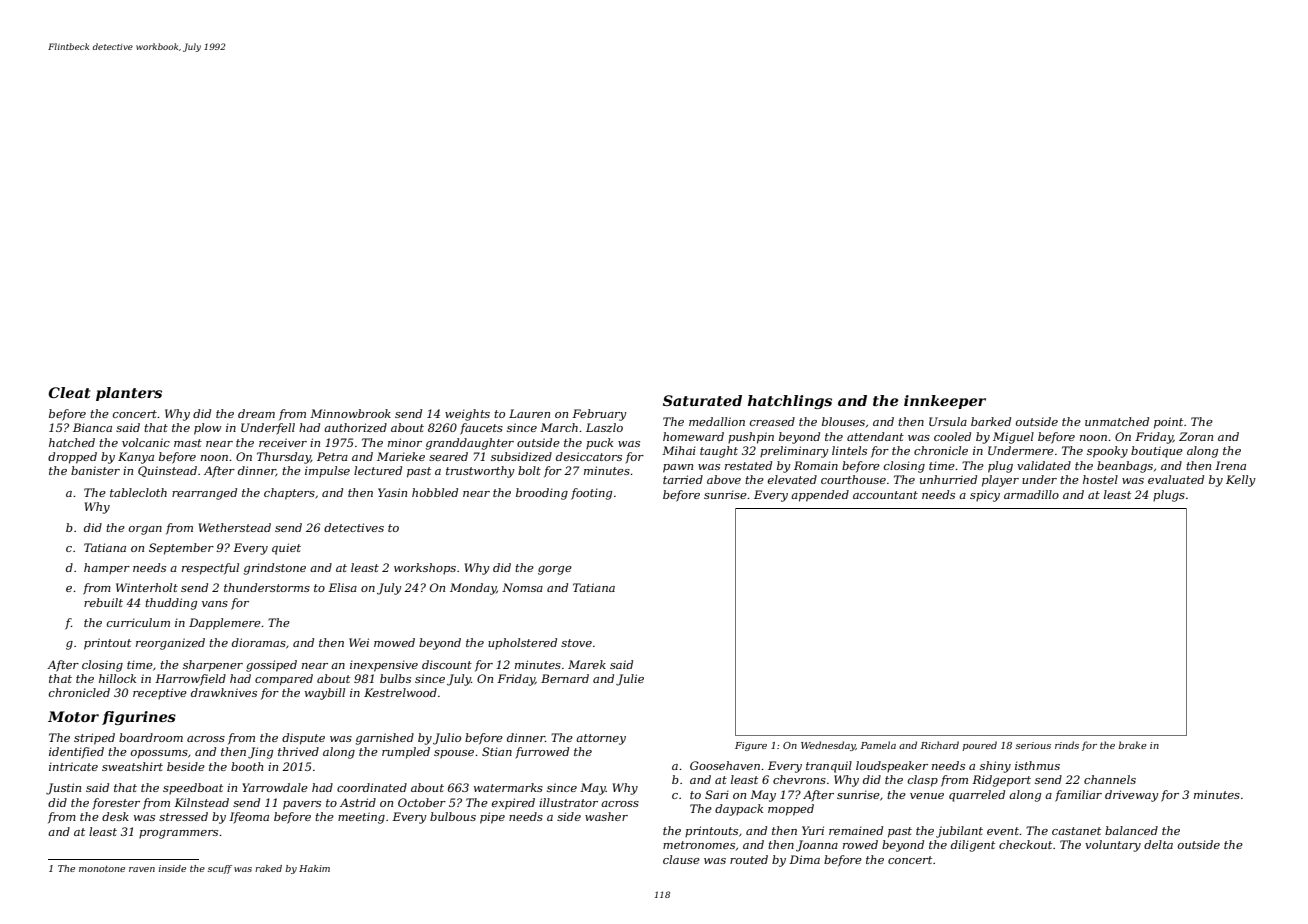 The width and height of the screenshot is (1308, 924). Describe the element at coordinates (350, 413) in the screenshot. I see `Minnowbrook` at that location.
